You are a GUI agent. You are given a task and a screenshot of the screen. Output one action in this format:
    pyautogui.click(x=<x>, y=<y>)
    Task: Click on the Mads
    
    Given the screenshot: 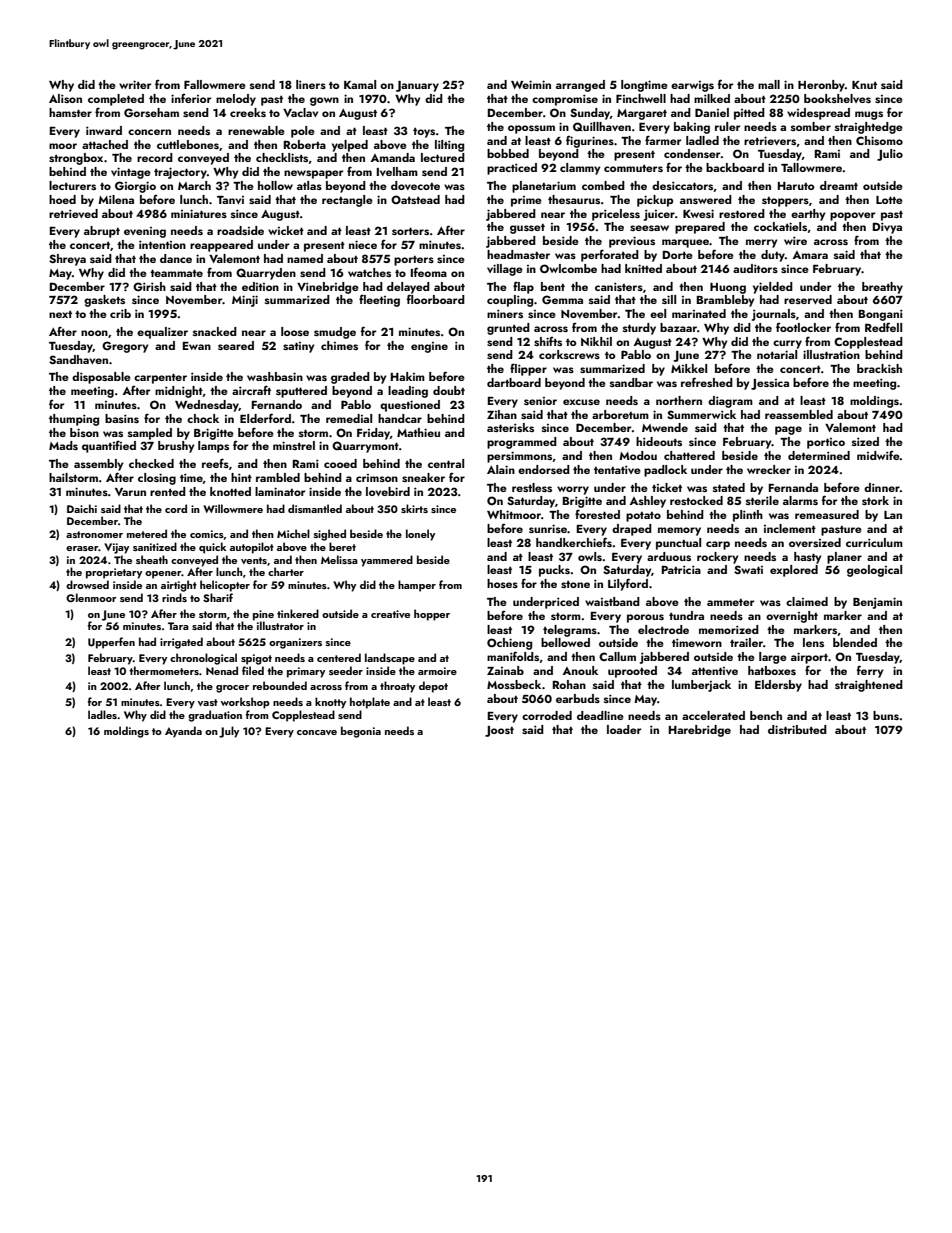 What is the action you would take?
    pyautogui.click(x=63, y=445)
